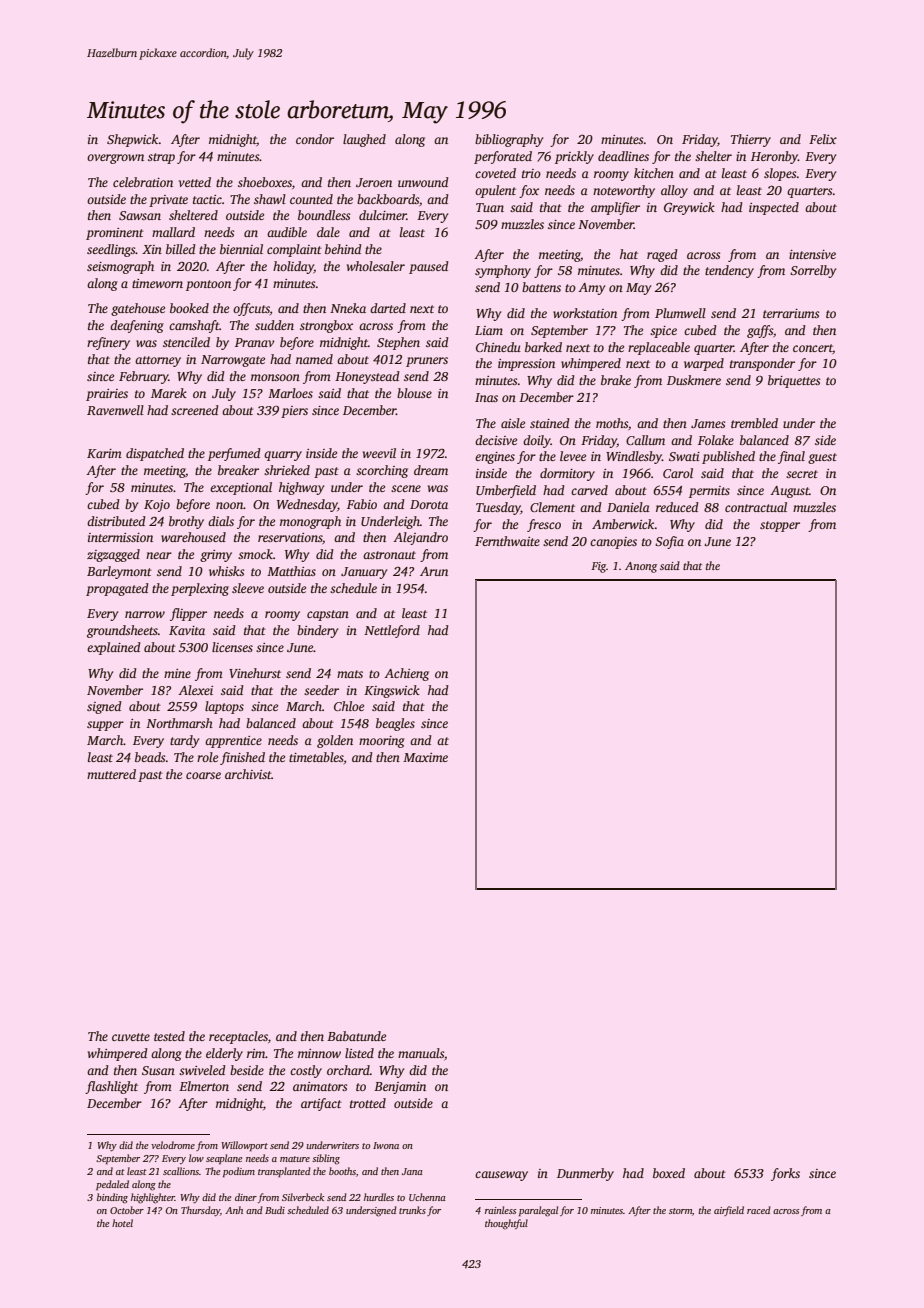 The width and height of the screenshot is (924, 1308). I want to click on hotel, so click(122, 1223).
